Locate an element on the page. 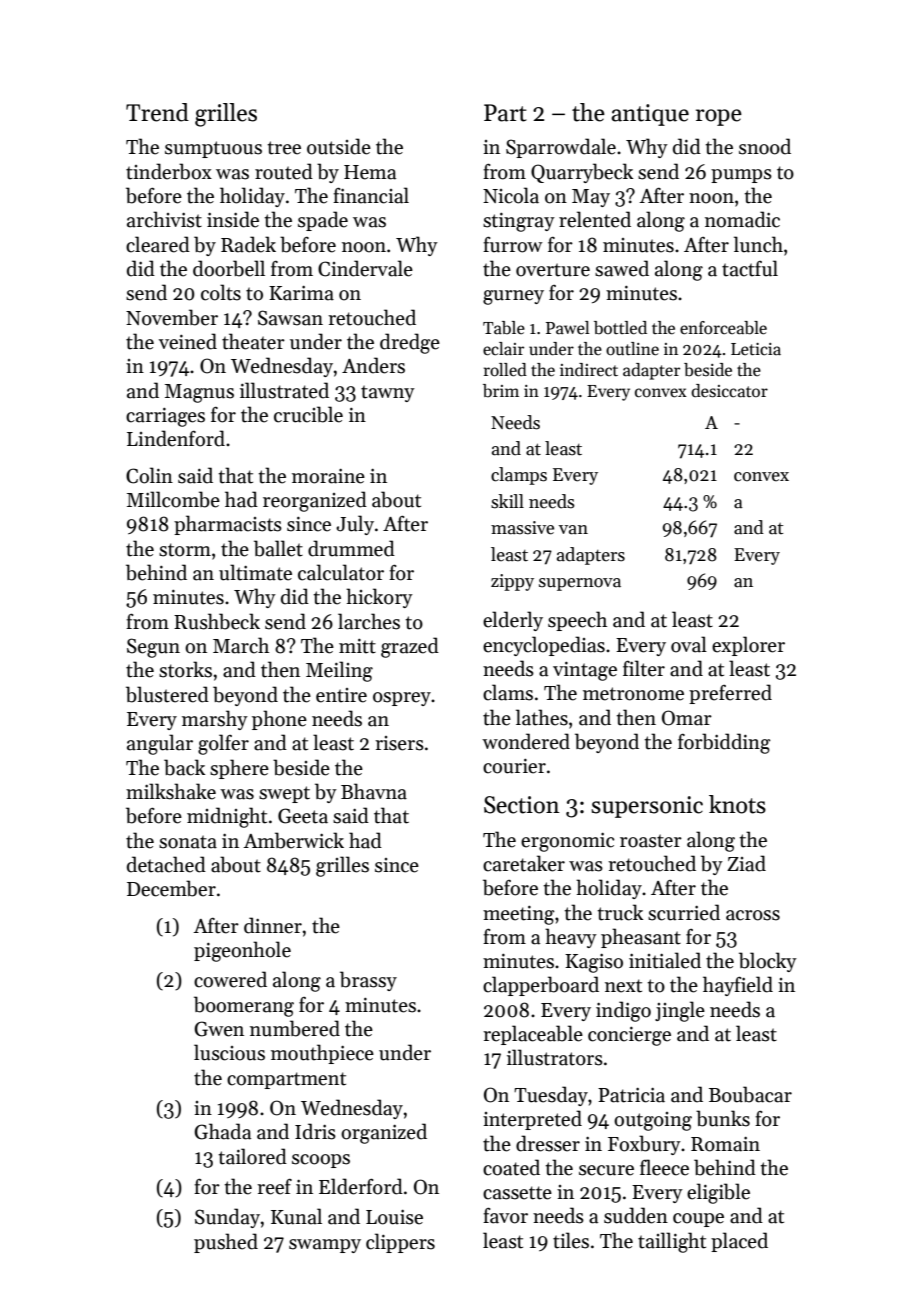 Image resolution: width=924 pixels, height=1314 pixels. explorer is located at coordinates (748, 646).
